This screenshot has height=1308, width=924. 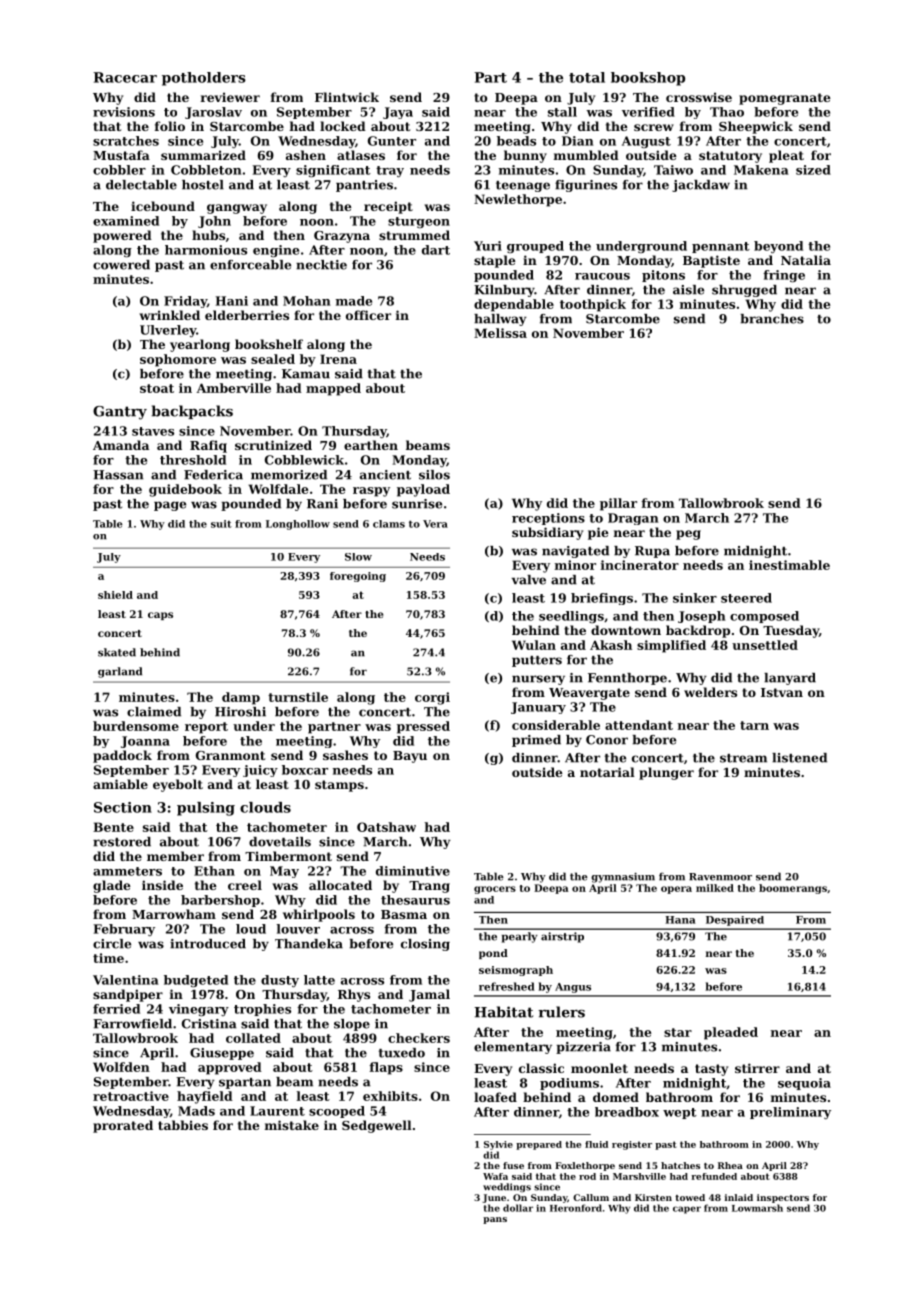 I want to click on beads, so click(x=516, y=141).
